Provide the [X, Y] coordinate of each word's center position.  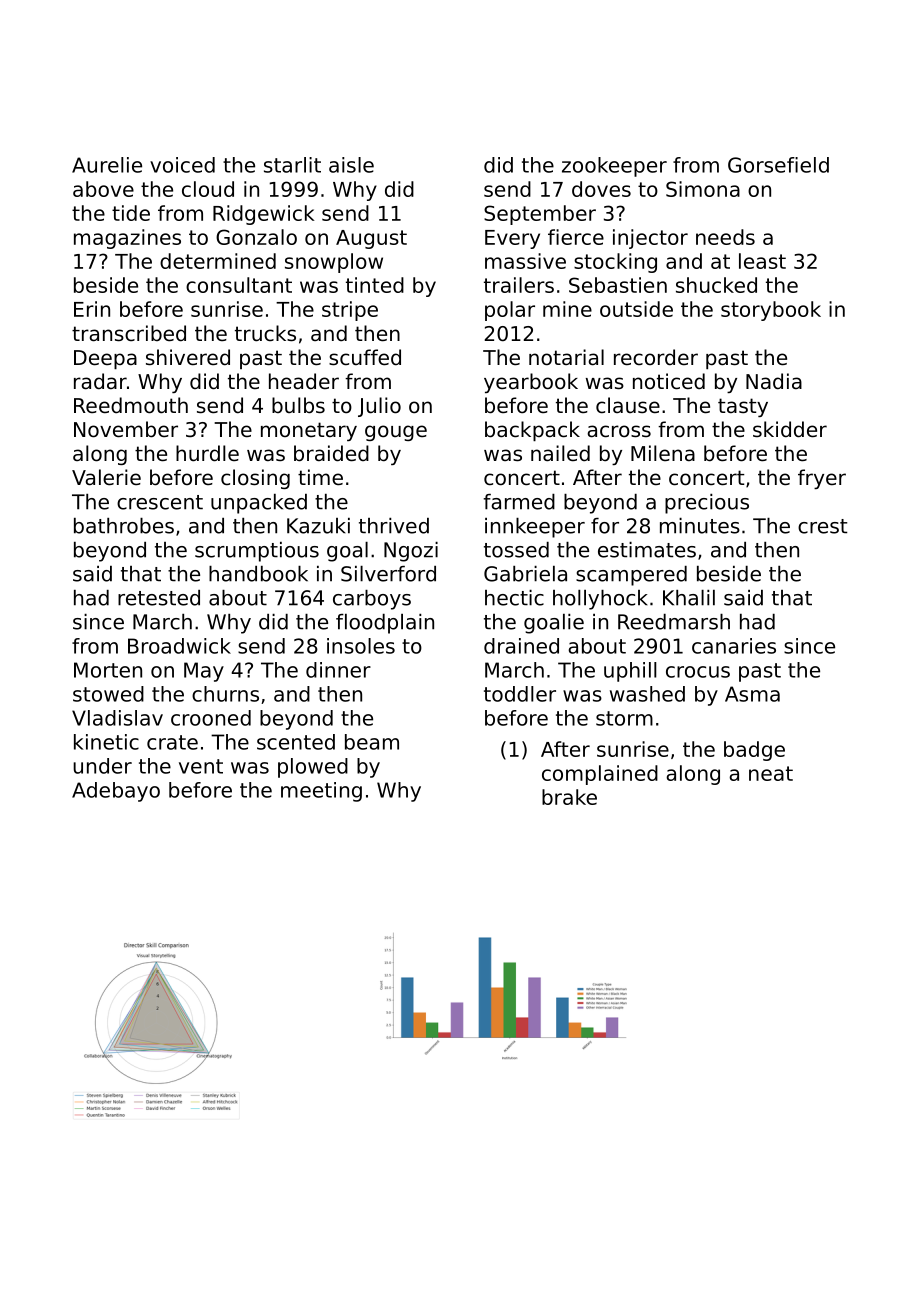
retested [159, 598]
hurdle [207, 453]
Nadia [774, 381]
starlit [292, 165]
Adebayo [116, 792]
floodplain [385, 624]
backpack [532, 431]
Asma [752, 694]
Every [512, 239]
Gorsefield [778, 165]
